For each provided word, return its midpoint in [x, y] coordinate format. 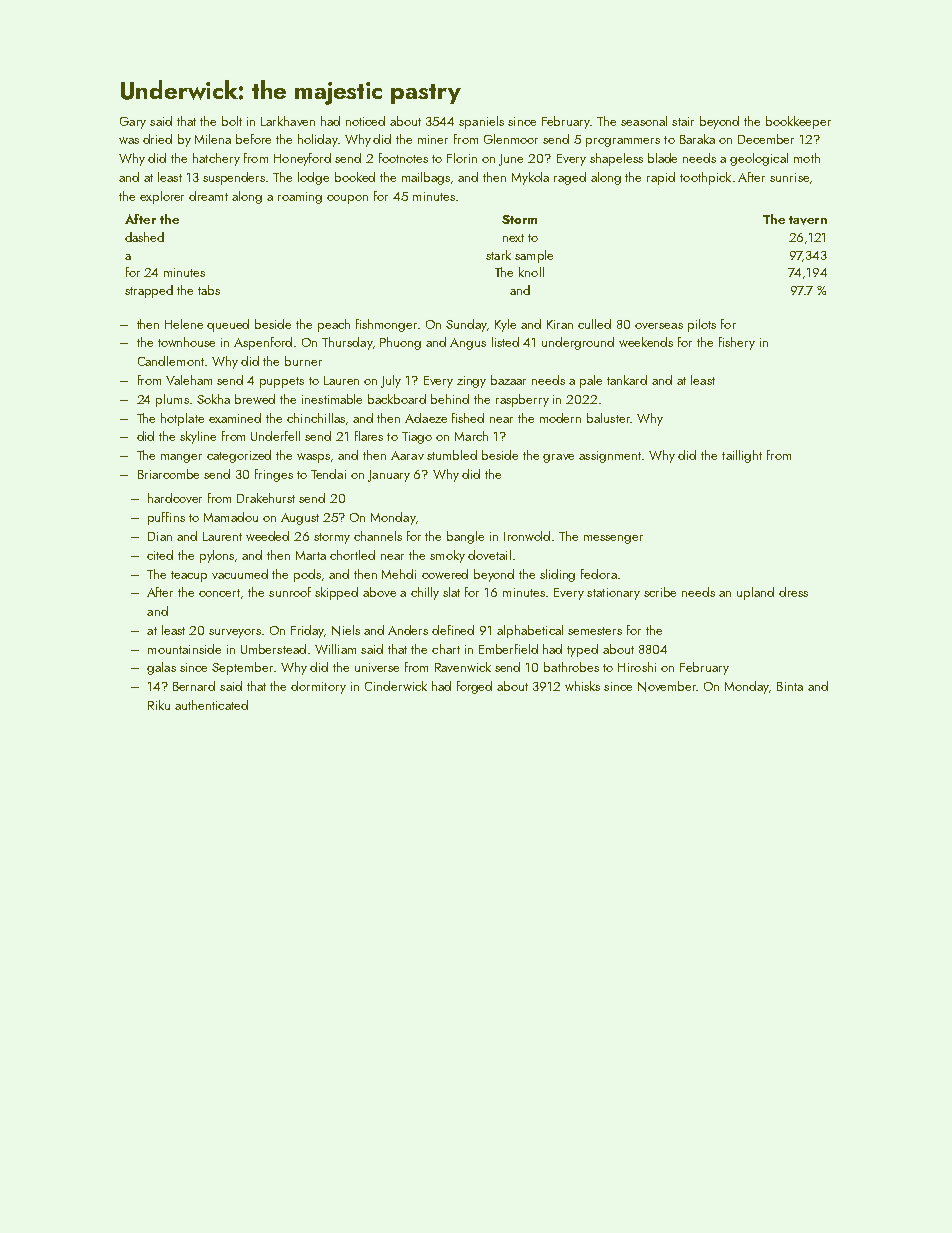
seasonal [644, 121]
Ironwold [527, 536]
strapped [149, 291]
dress [793, 592]
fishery [737, 343]
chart [446, 649]
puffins [166, 518]
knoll [531, 272]
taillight [742, 456]
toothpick [705, 178]
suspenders [235, 178]
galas [161, 668]
